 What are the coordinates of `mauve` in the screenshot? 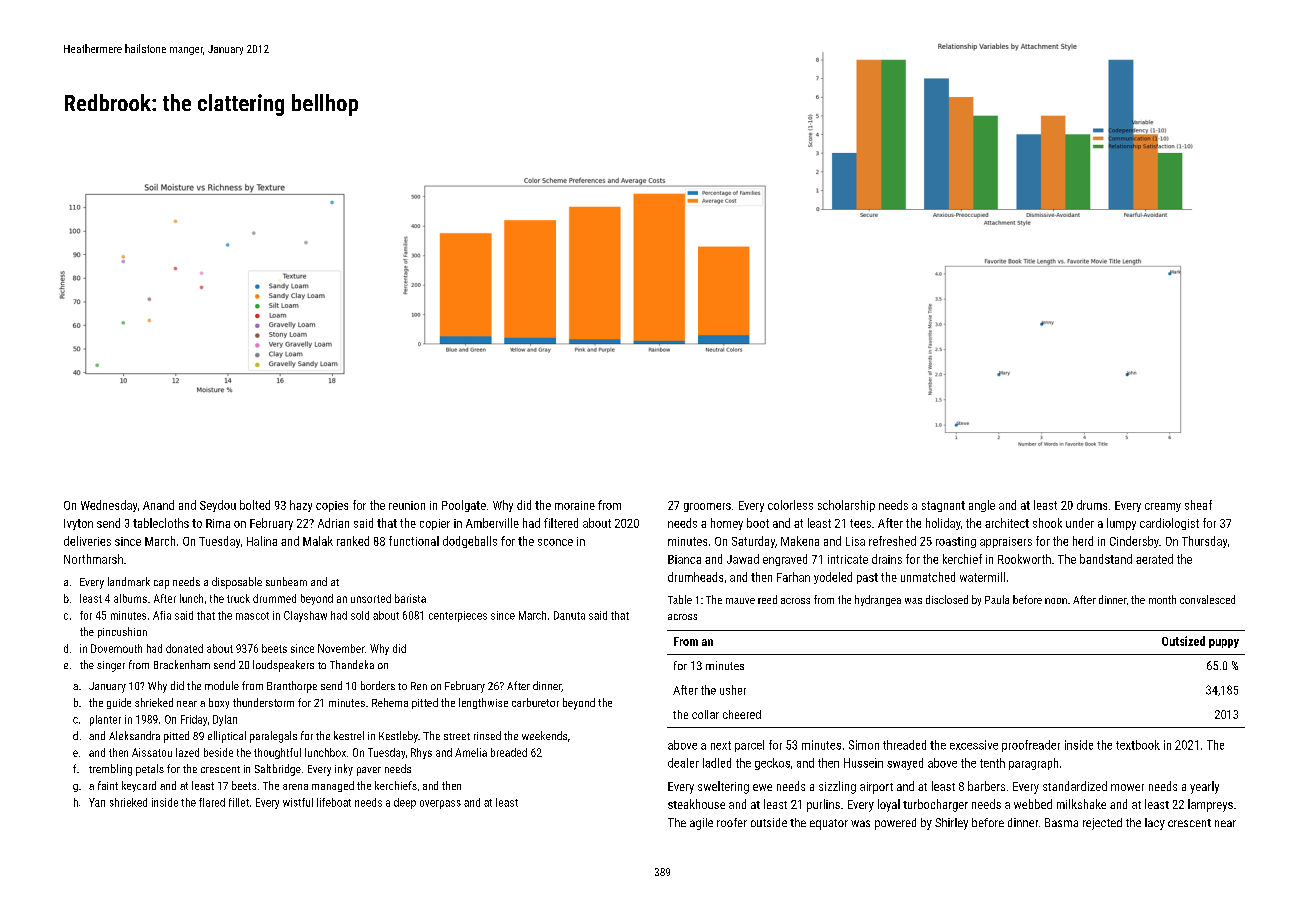 It's located at (740, 601).
